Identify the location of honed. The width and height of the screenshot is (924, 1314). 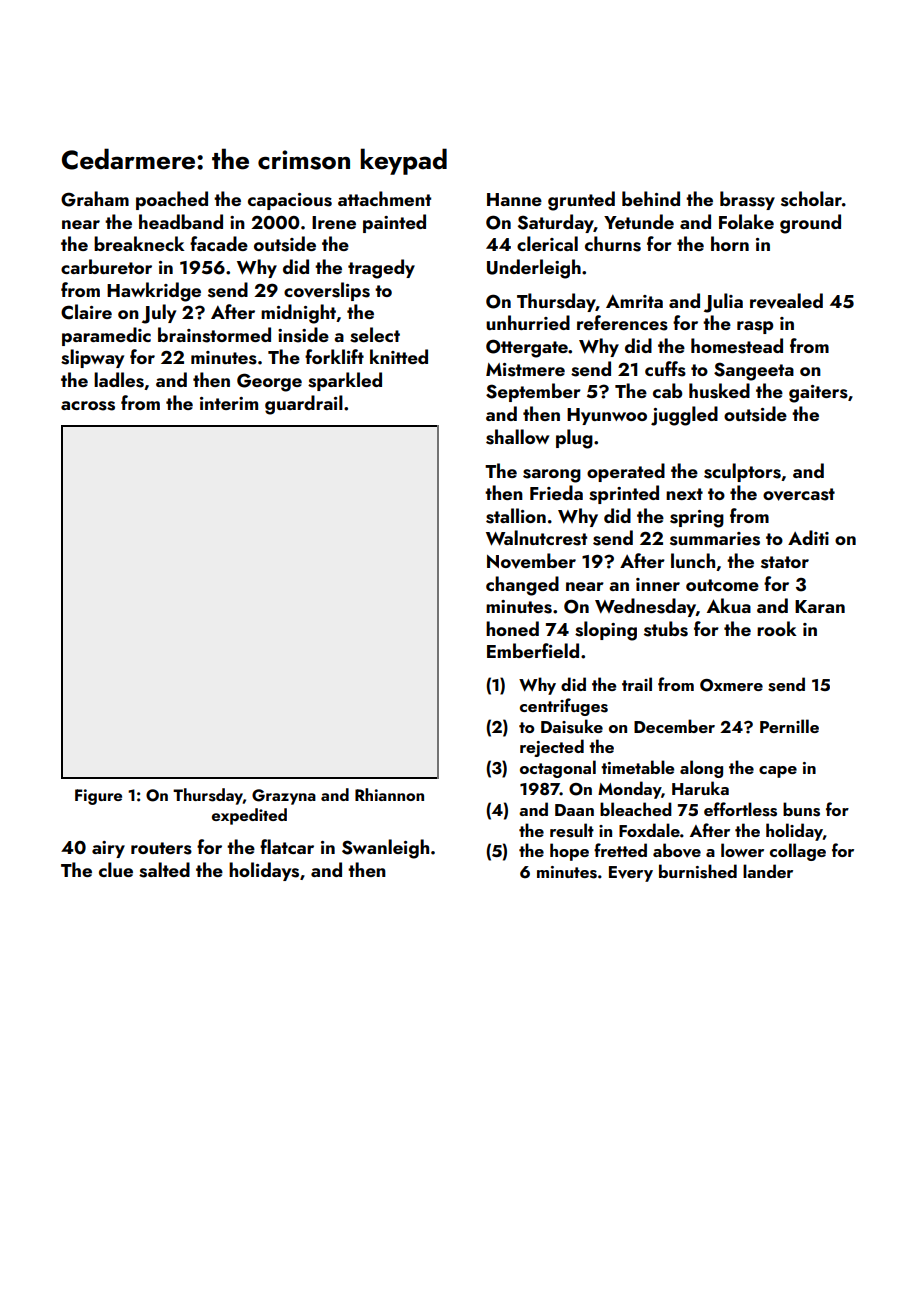
(512, 628).
